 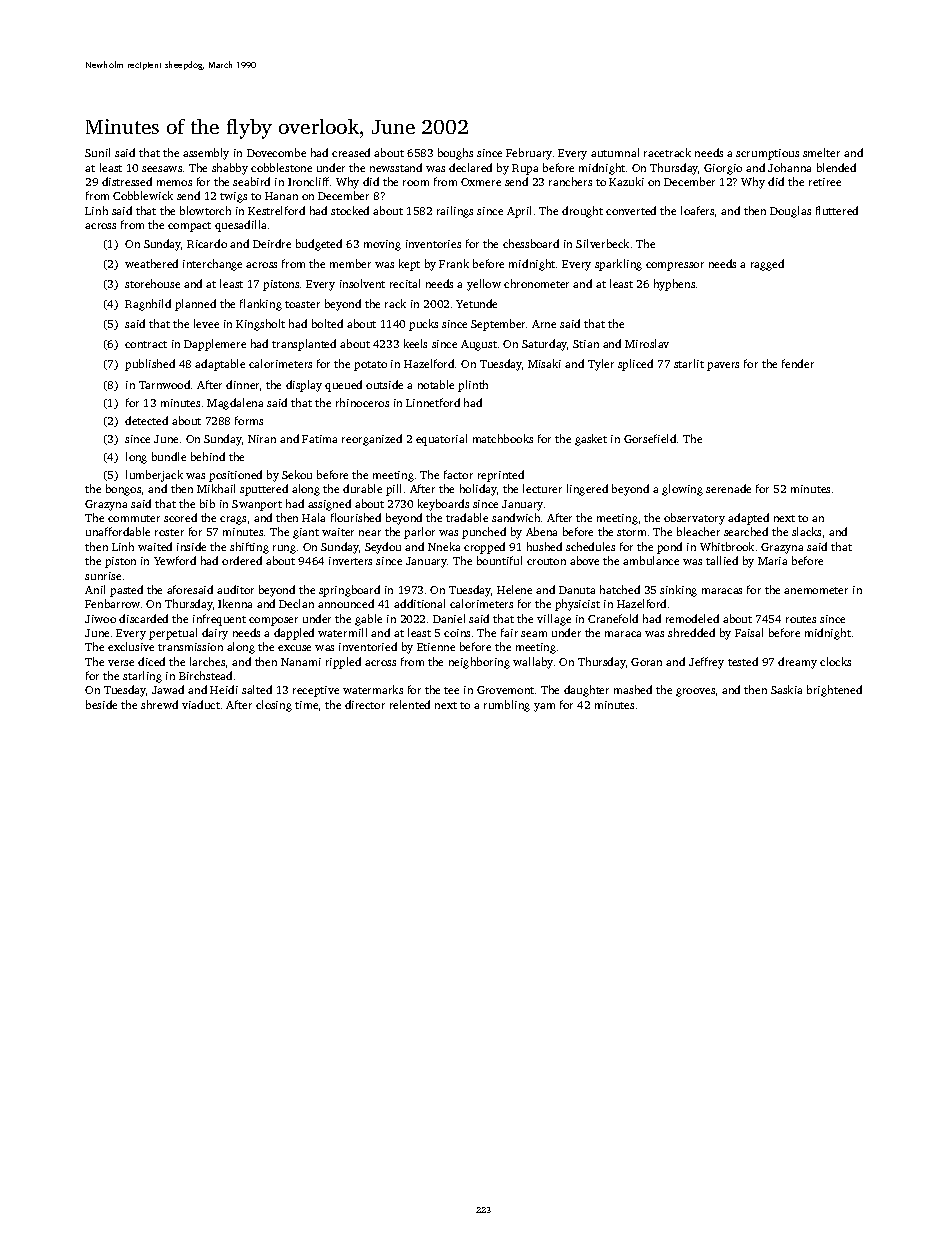 I want to click on February, so click(x=529, y=154).
